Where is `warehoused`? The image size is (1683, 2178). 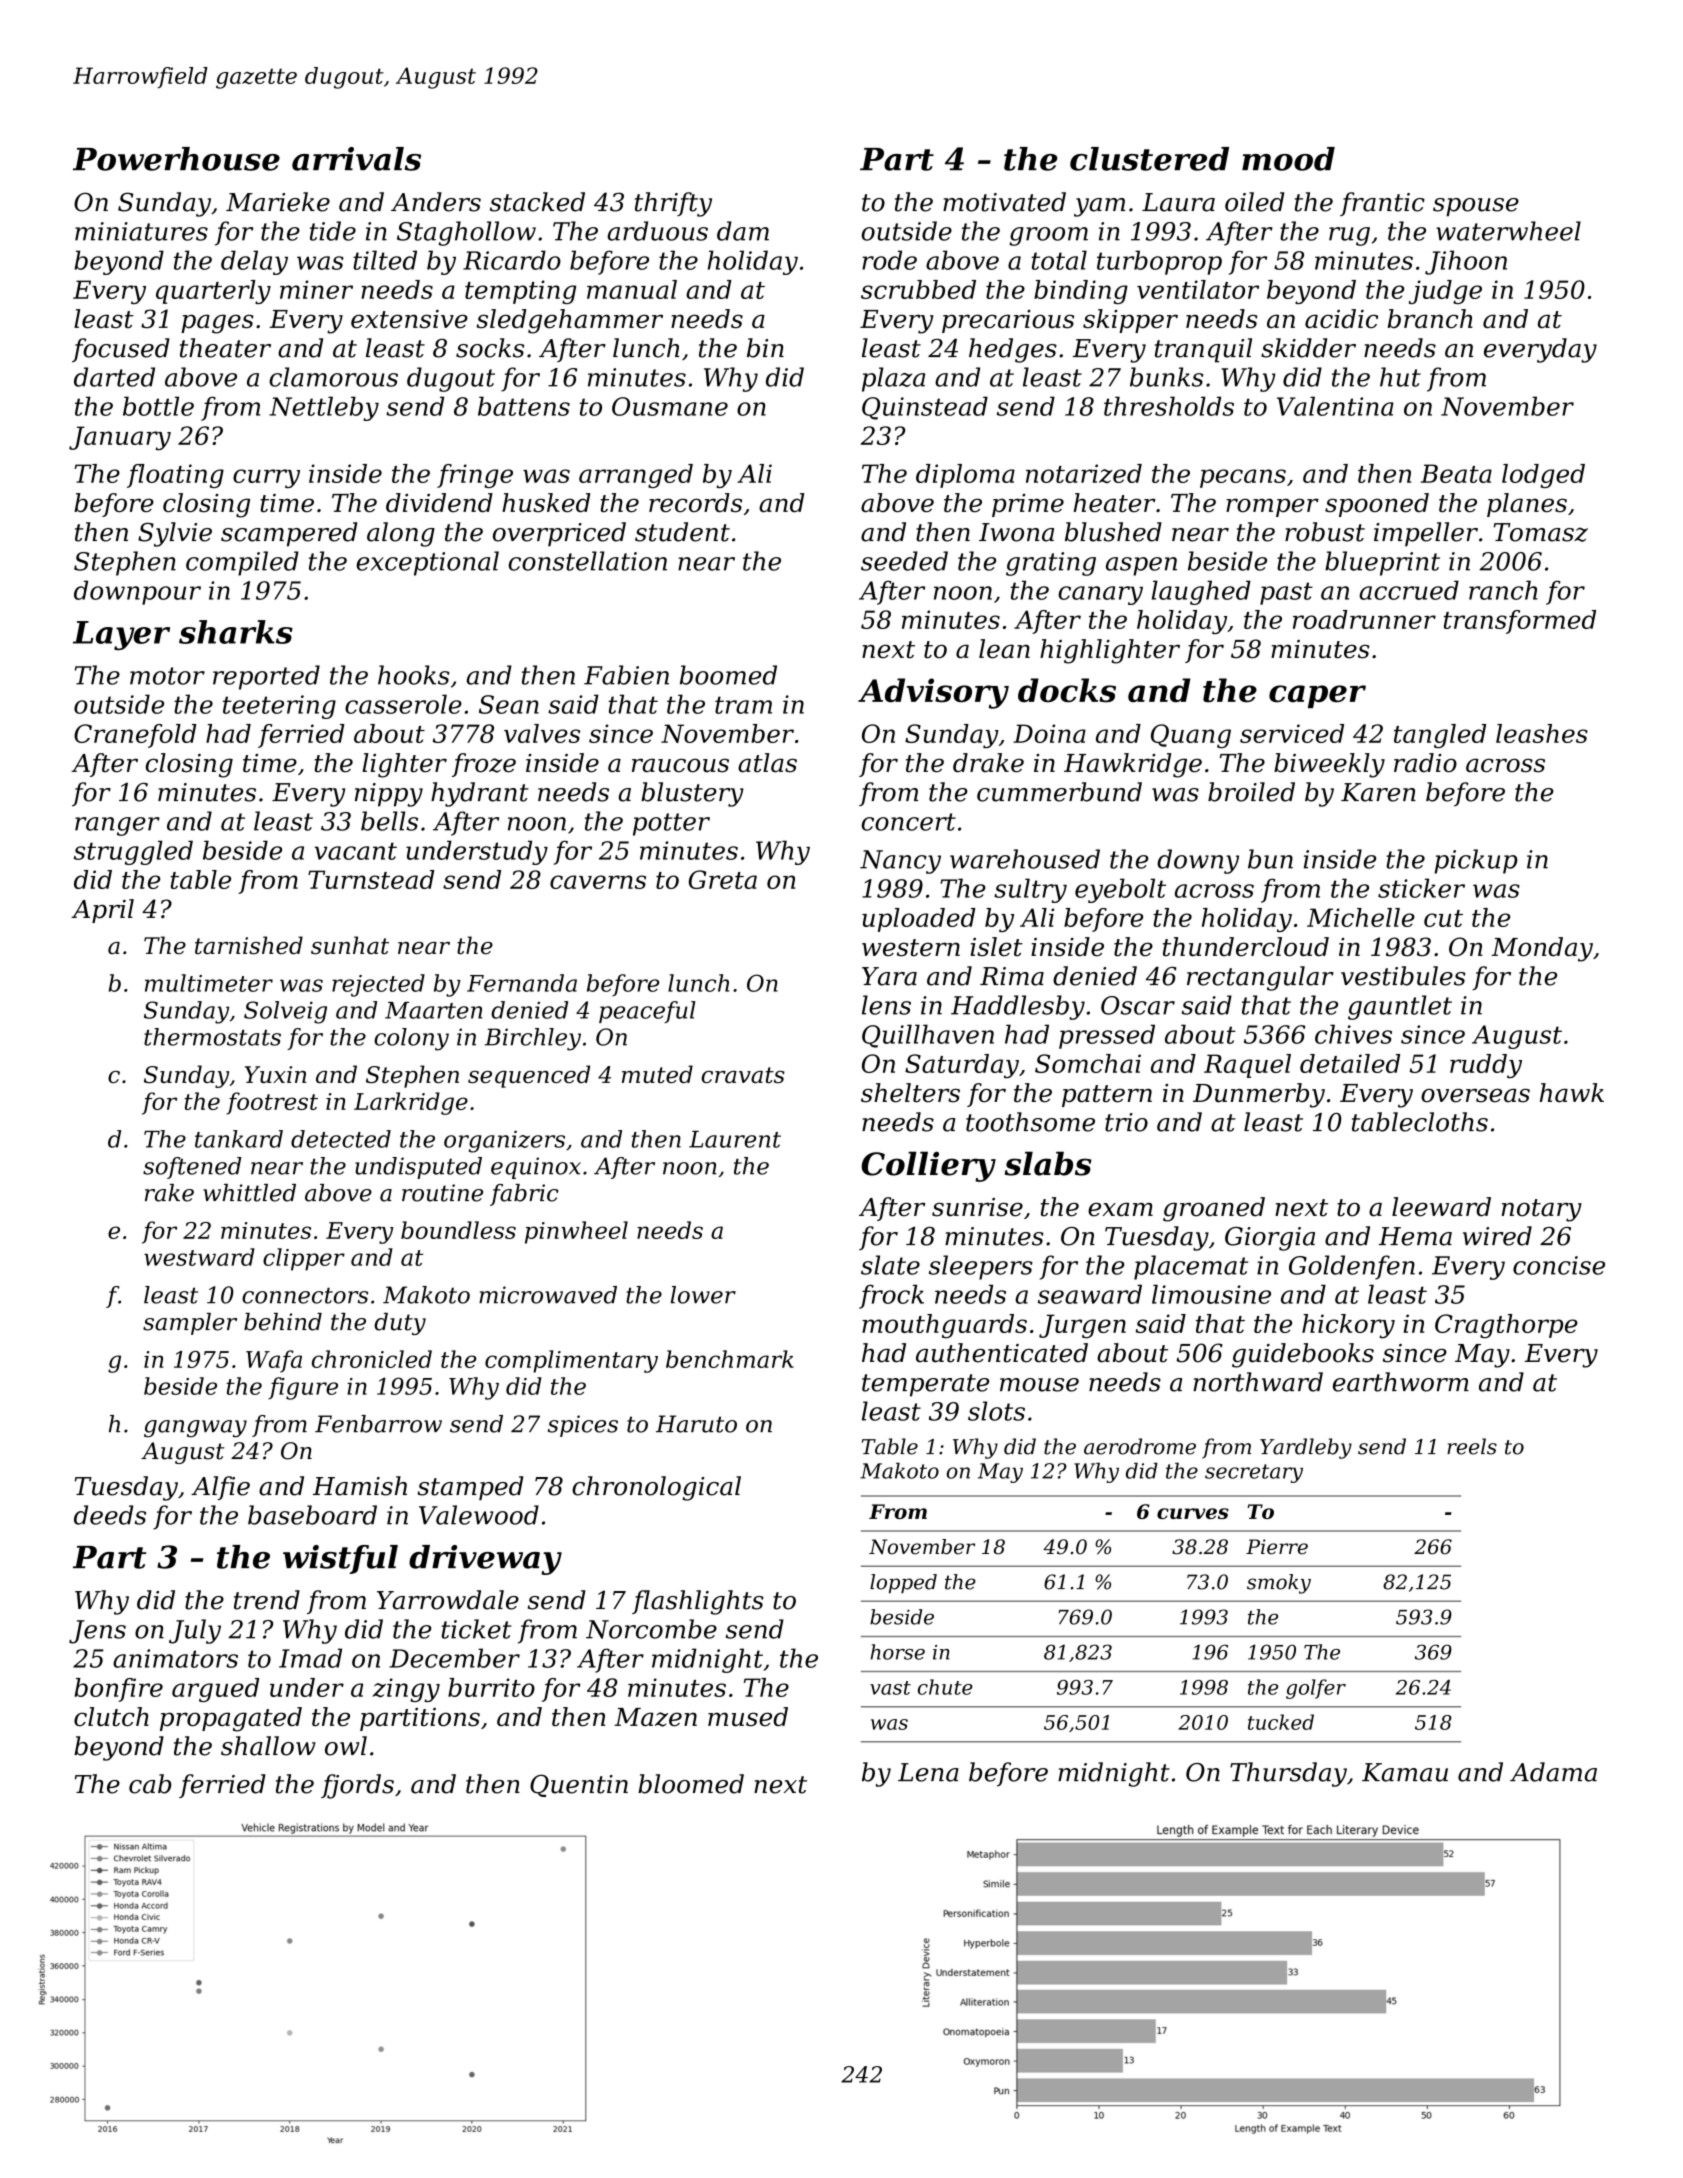 warehoused is located at coordinates (1025, 859).
